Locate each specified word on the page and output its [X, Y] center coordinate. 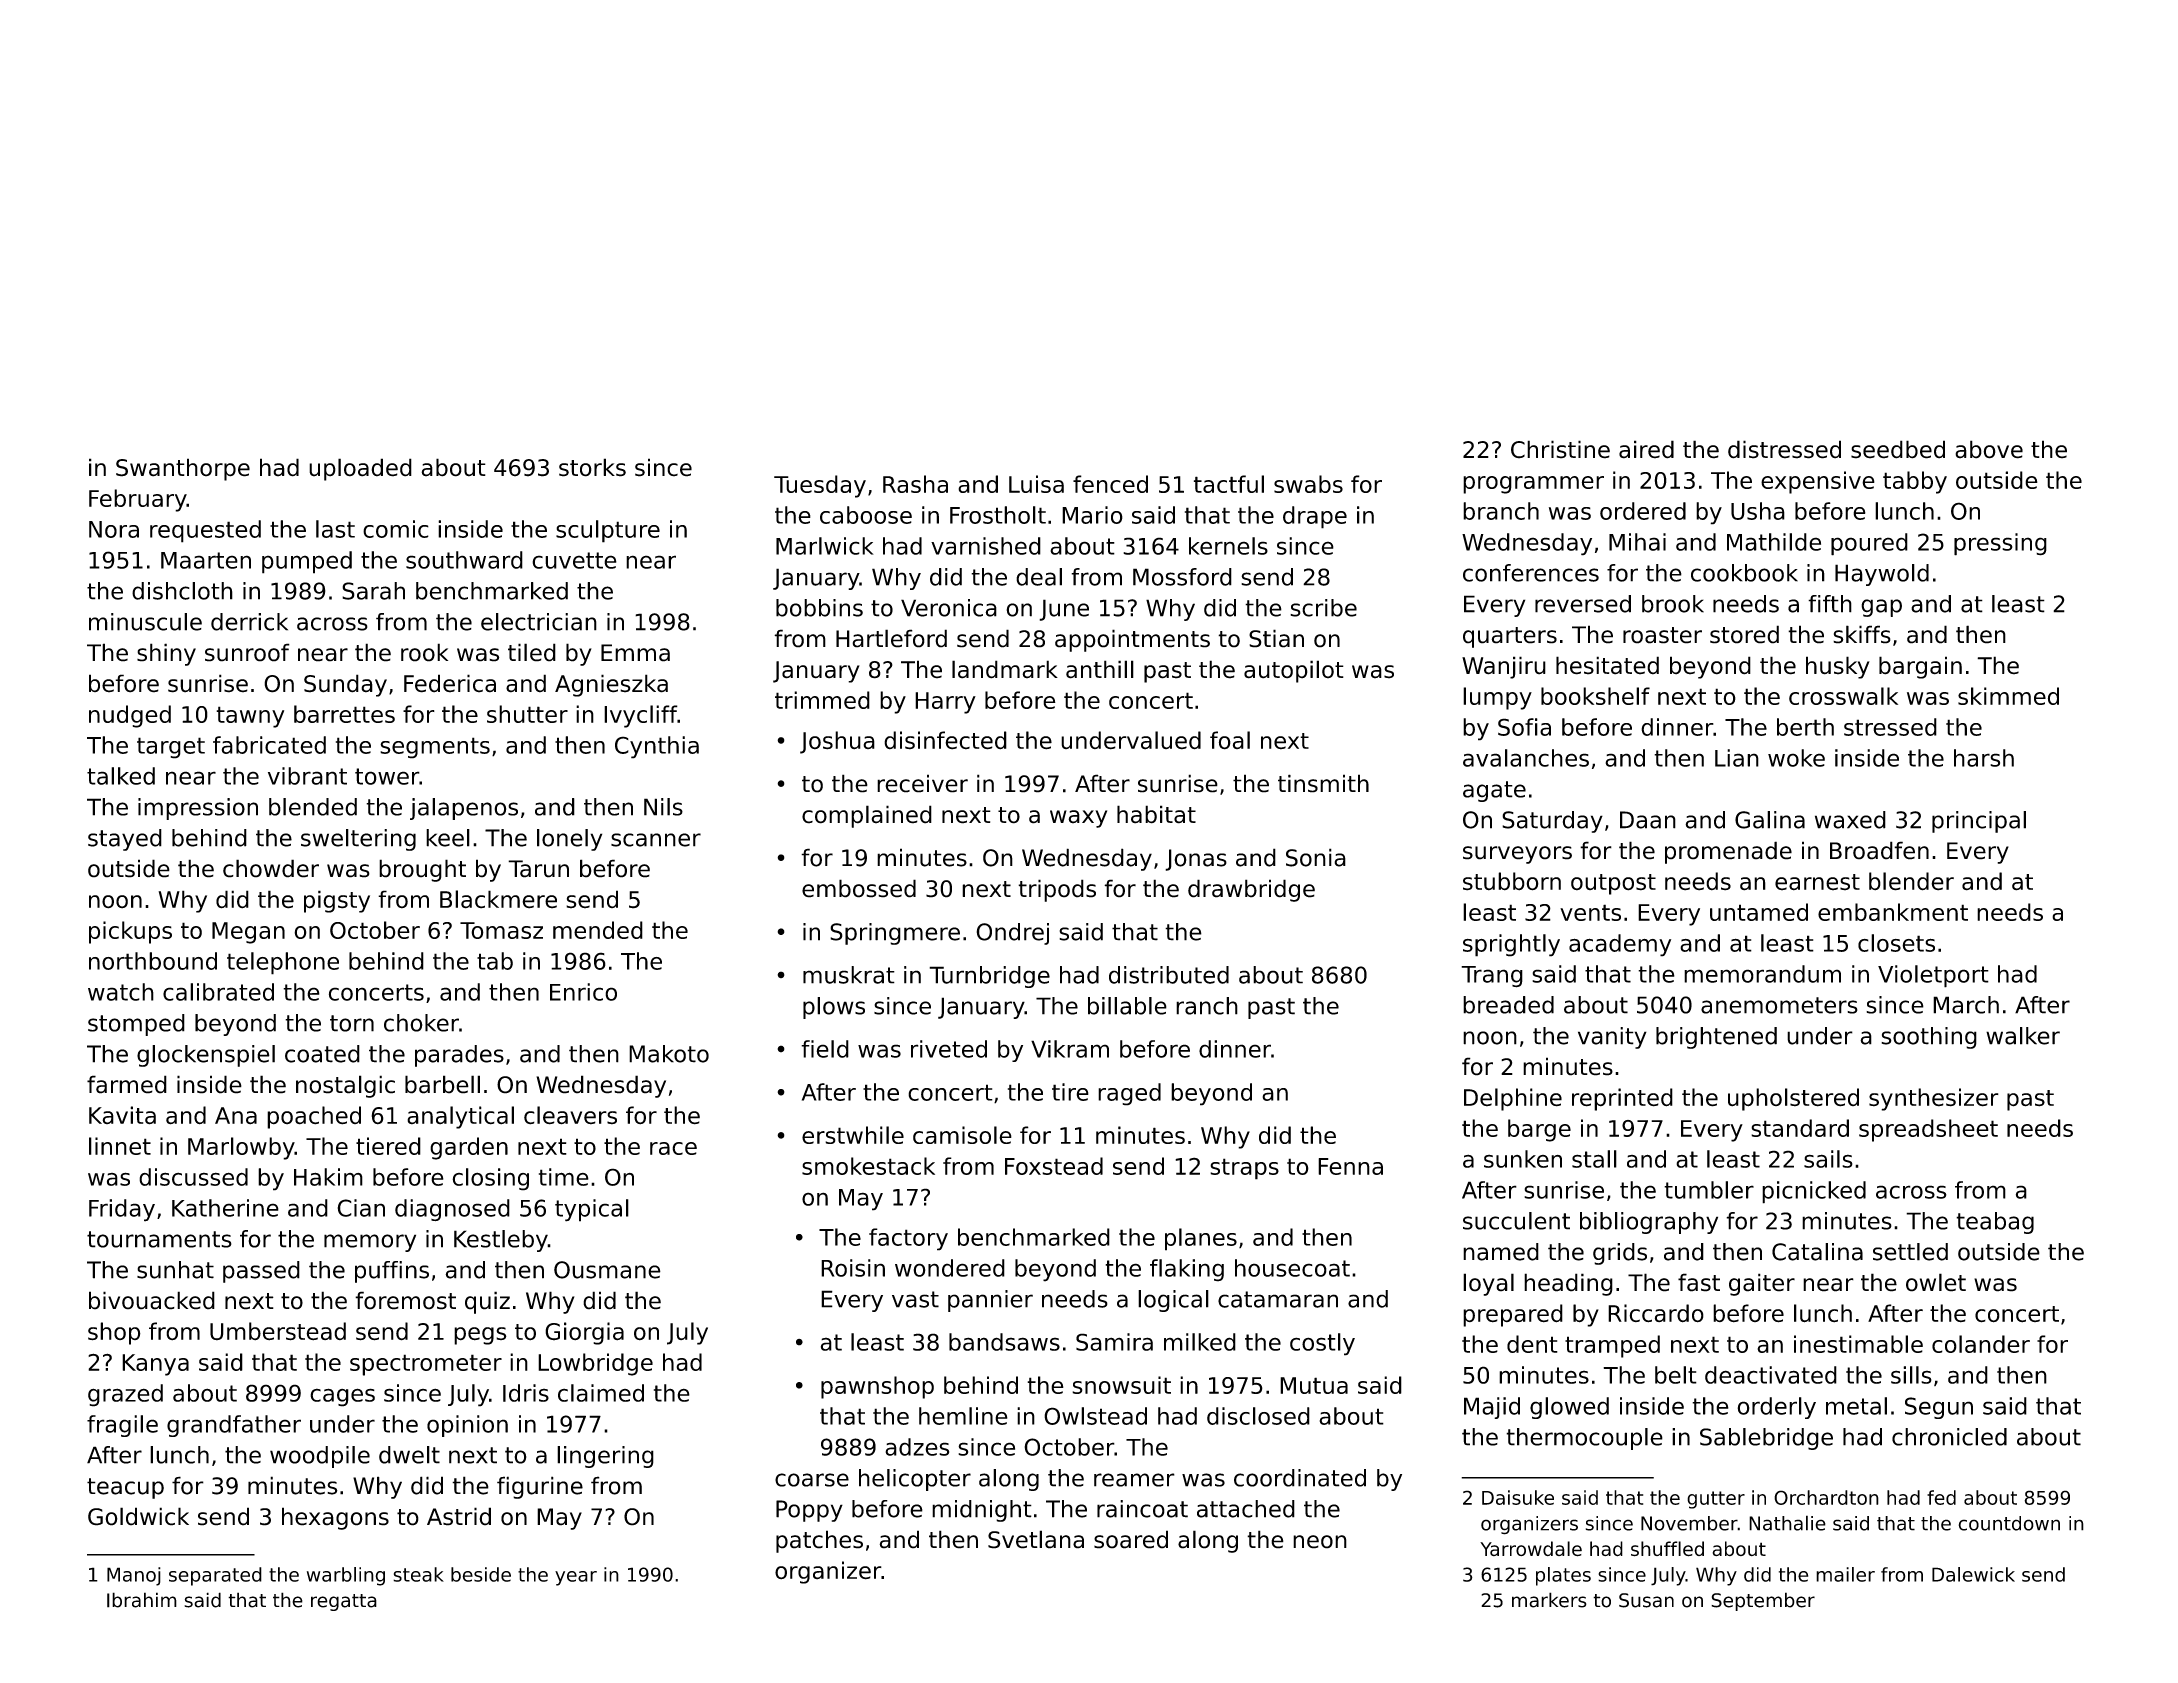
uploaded [360, 469]
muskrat [849, 975]
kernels [1228, 546]
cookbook [1744, 573]
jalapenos [464, 809]
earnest [1817, 882]
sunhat [175, 1270]
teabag [1995, 1223]
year [576, 1578]
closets [1896, 943]
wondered [950, 1268]
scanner [656, 840]
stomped [136, 1025]
